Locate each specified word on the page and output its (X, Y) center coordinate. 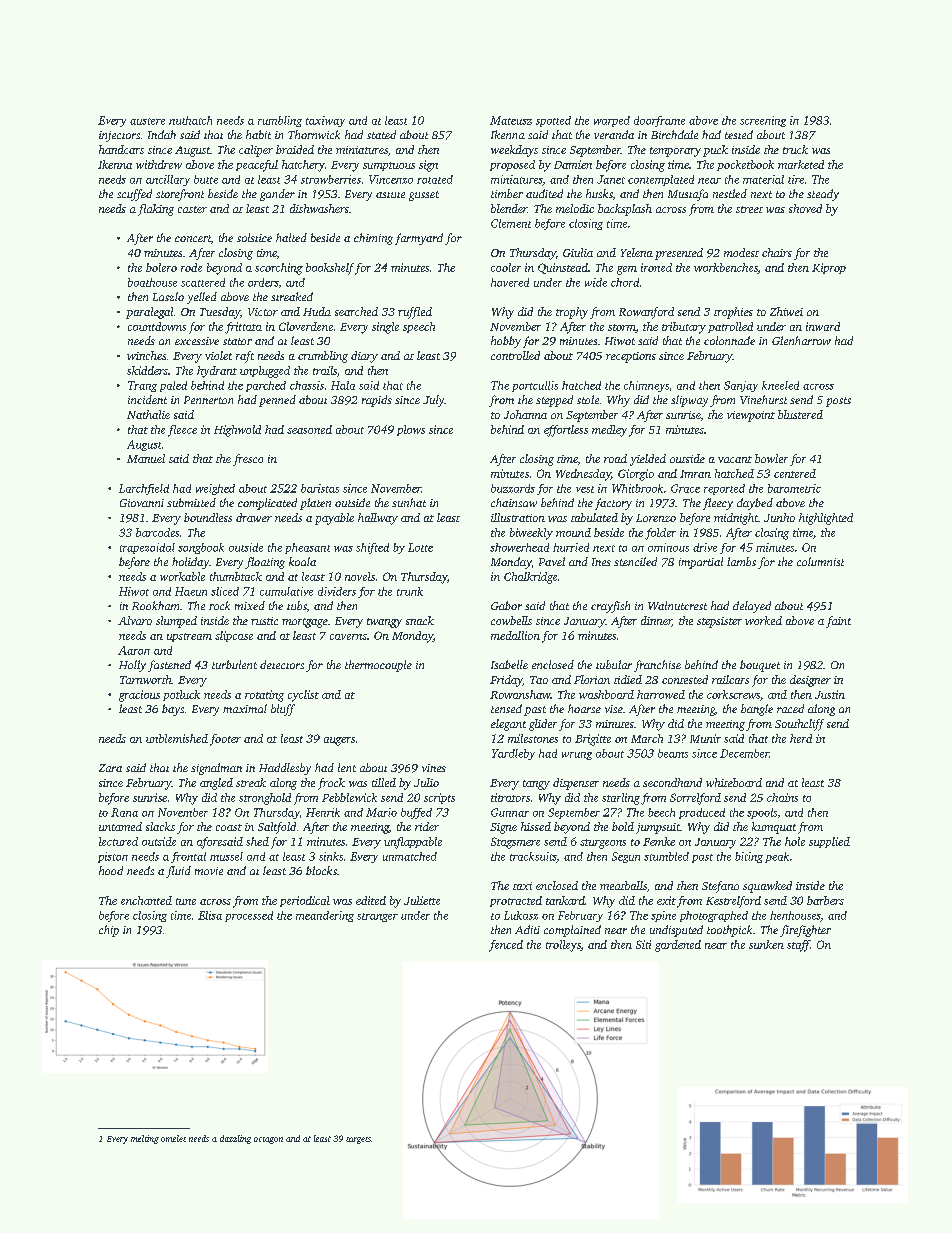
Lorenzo (656, 518)
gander (277, 195)
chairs (777, 252)
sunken (766, 944)
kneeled (780, 385)
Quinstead (563, 268)
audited (544, 193)
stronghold (265, 799)
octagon (268, 1140)
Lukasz (521, 915)
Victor (263, 312)
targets (358, 1140)
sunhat (409, 502)
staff (798, 946)
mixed (250, 605)
